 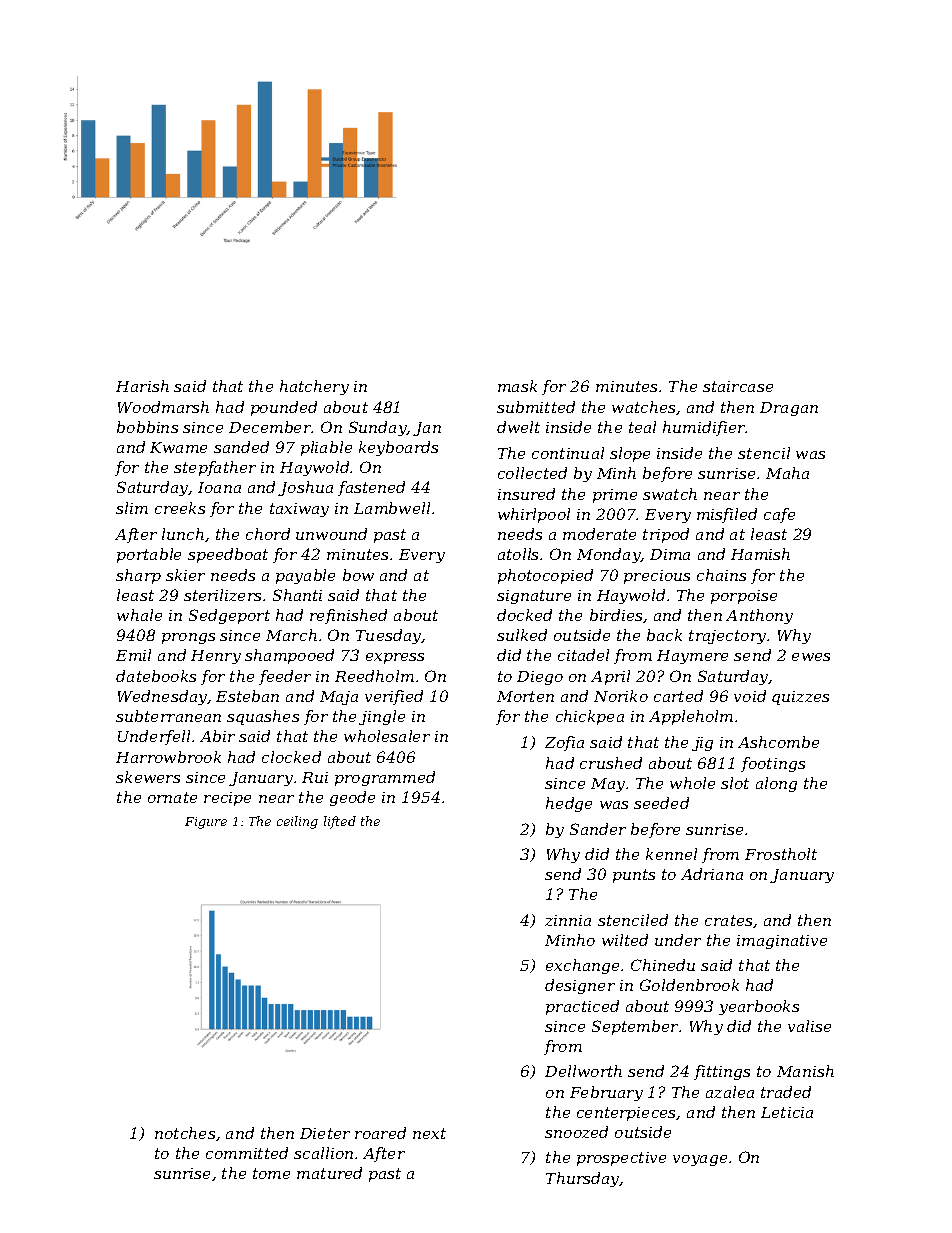 I want to click on voyage, so click(x=700, y=1160).
